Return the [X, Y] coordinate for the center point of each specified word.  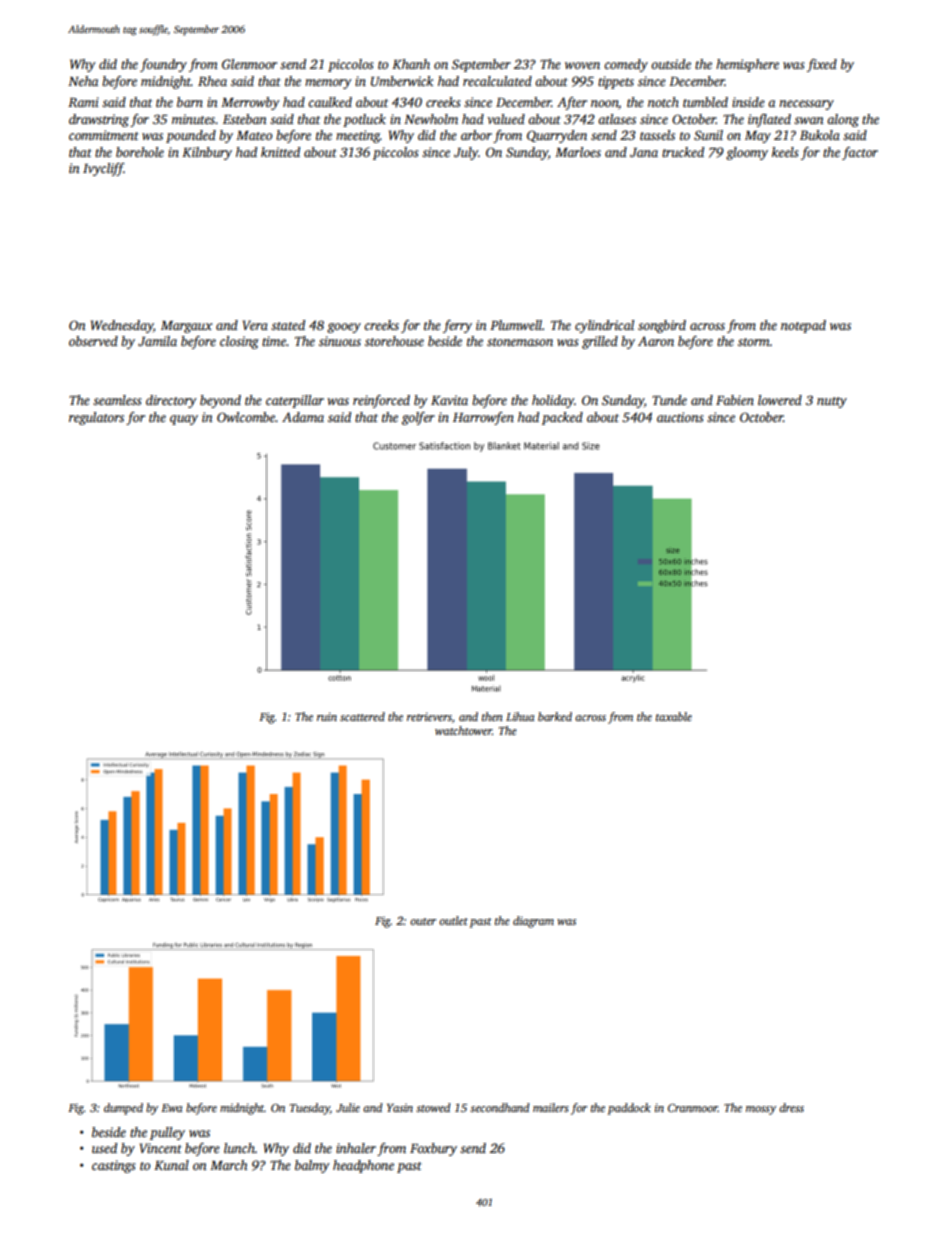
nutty [832, 402]
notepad [803, 326]
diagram [533, 922]
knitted [280, 152]
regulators [96, 418]
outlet [453, 920]
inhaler [356, 1148]
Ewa [172, 1108]
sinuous [340, 341]
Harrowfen [483, 418]
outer [423, 921]
